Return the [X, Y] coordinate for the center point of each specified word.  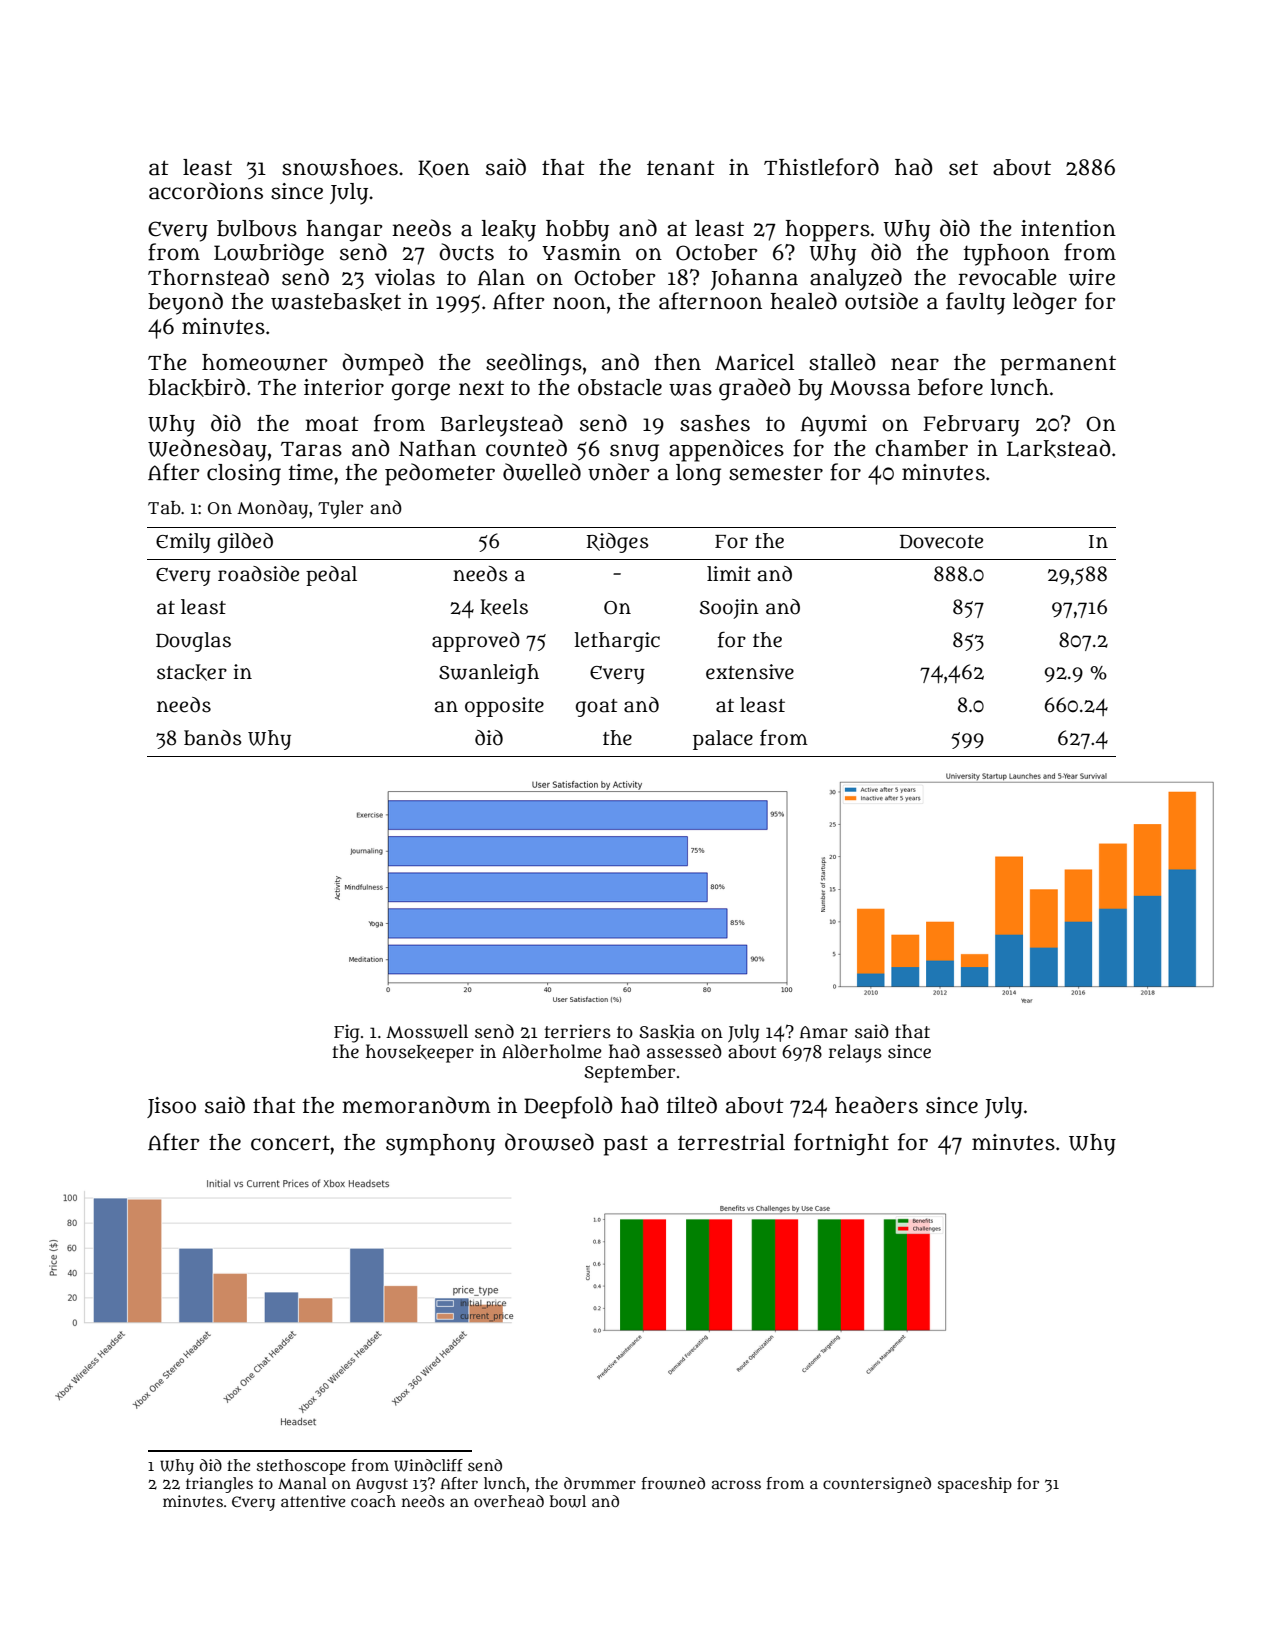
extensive [750, 672]
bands [213, 738]
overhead [509, 1501]
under [619, 472]
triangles [219, 1485]
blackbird [196, 387]
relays [855, 1053]
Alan [501, 277]
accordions [206, 191]
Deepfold [568, 1107]
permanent [1058, 365]
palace [723, 740]
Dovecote [941, 542]
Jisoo [171, 1107]
